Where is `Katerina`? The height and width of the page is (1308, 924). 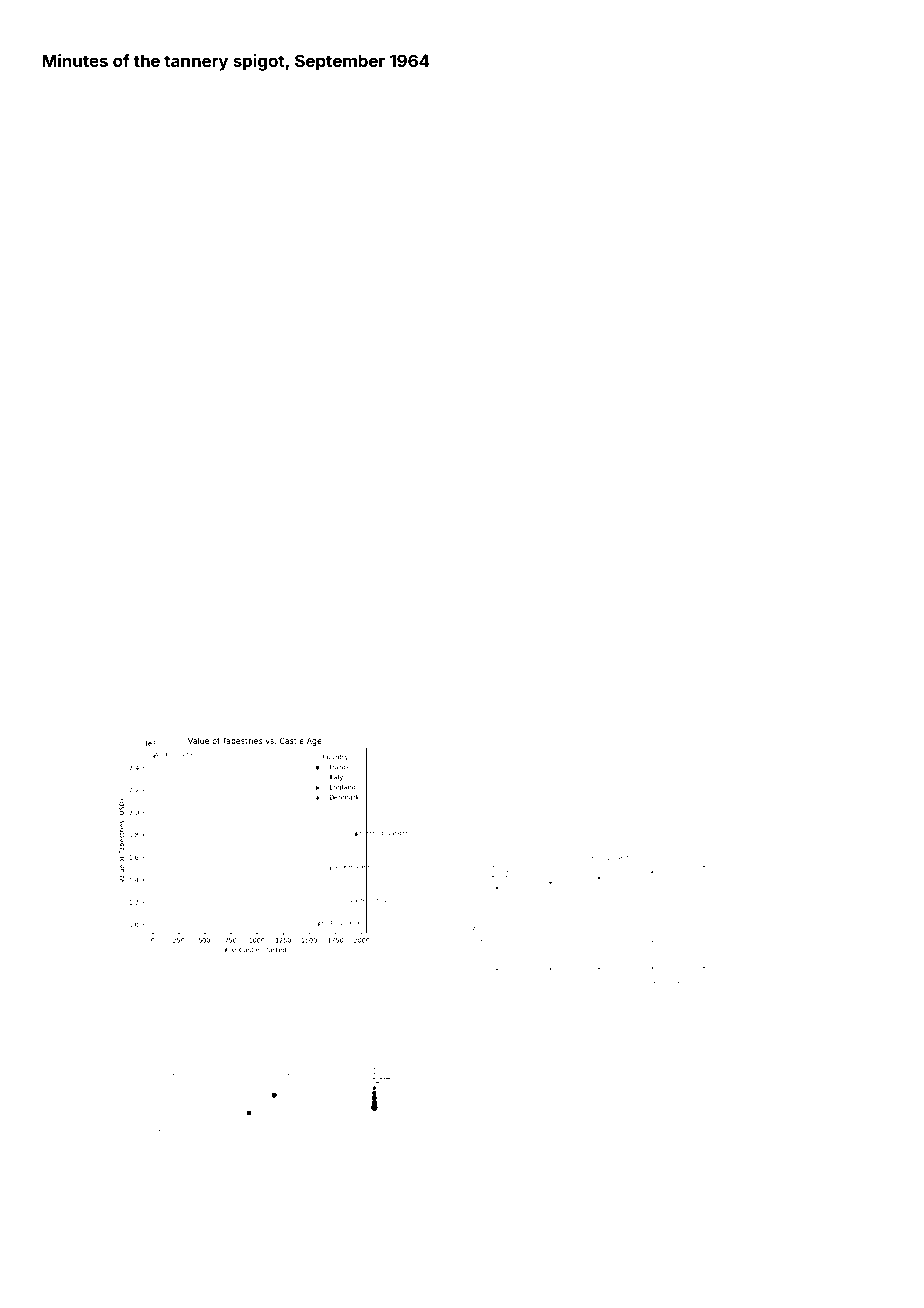
Katerina is located at coordinates (575, 644).
